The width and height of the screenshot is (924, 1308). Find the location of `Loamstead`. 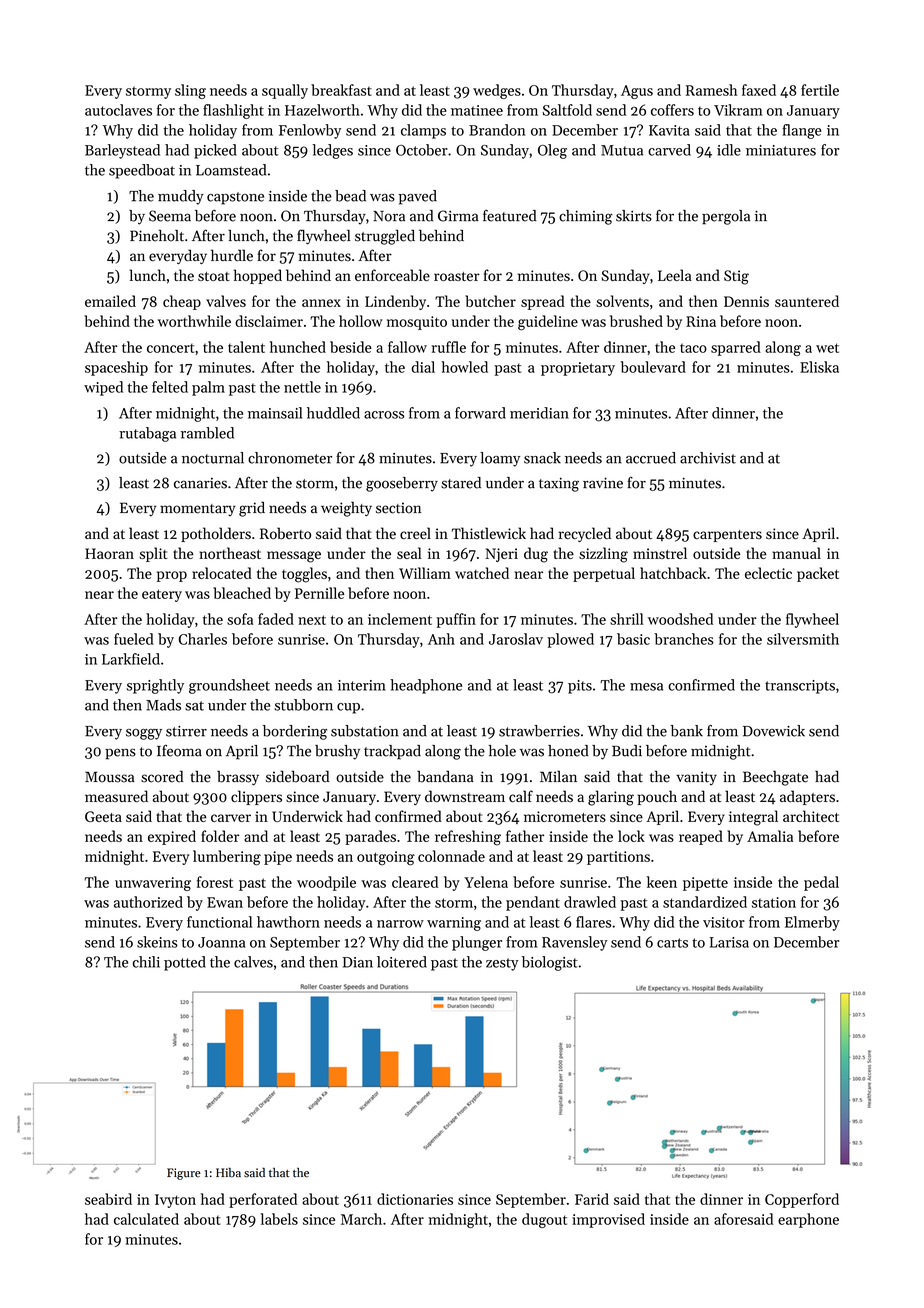

Loamstead is located at coordinates (231, 170).
